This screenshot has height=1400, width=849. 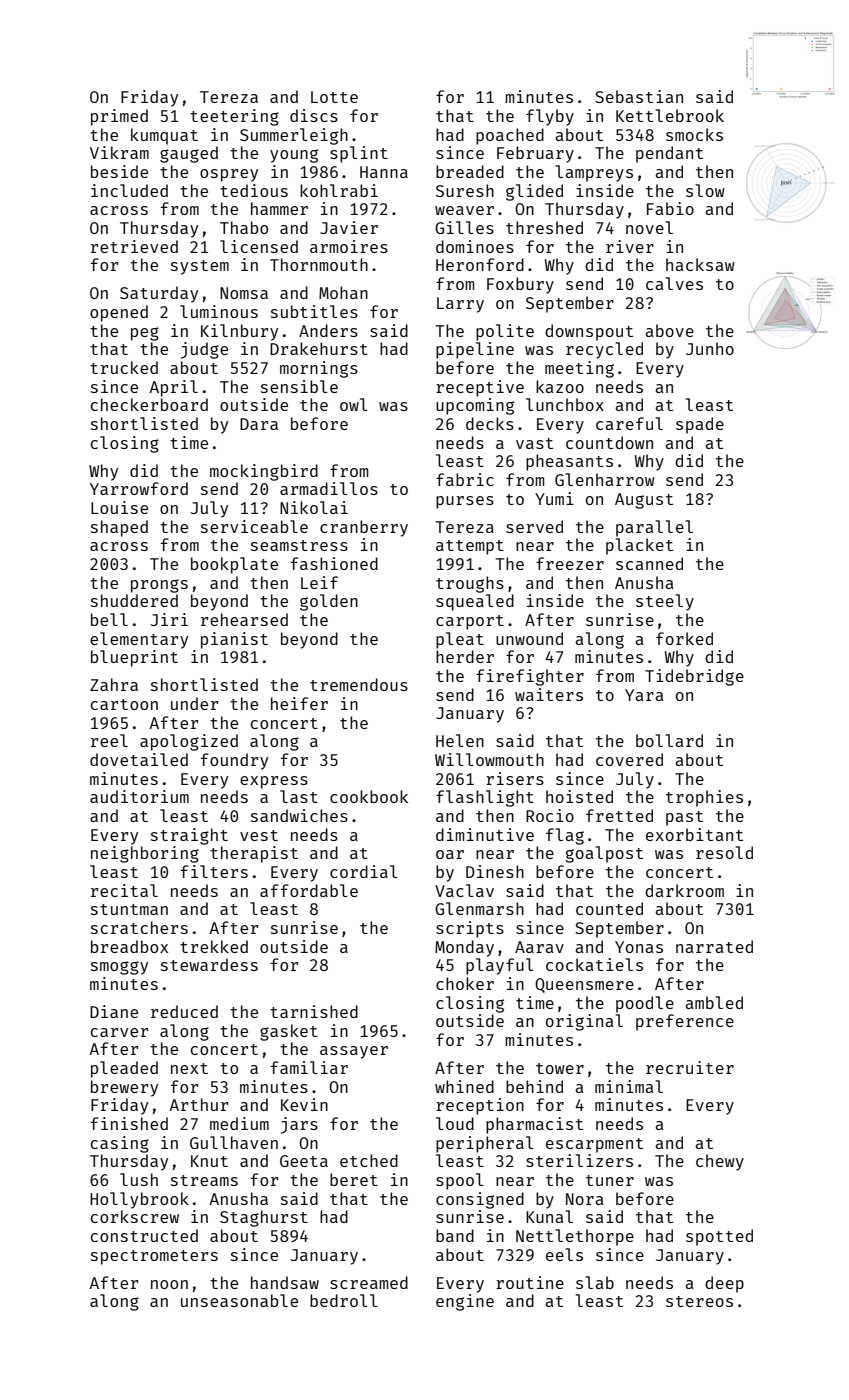 What do you see at coordinates (470, 171) in the screenshot?
I see `breaded` at bounding box center [470, 171].
